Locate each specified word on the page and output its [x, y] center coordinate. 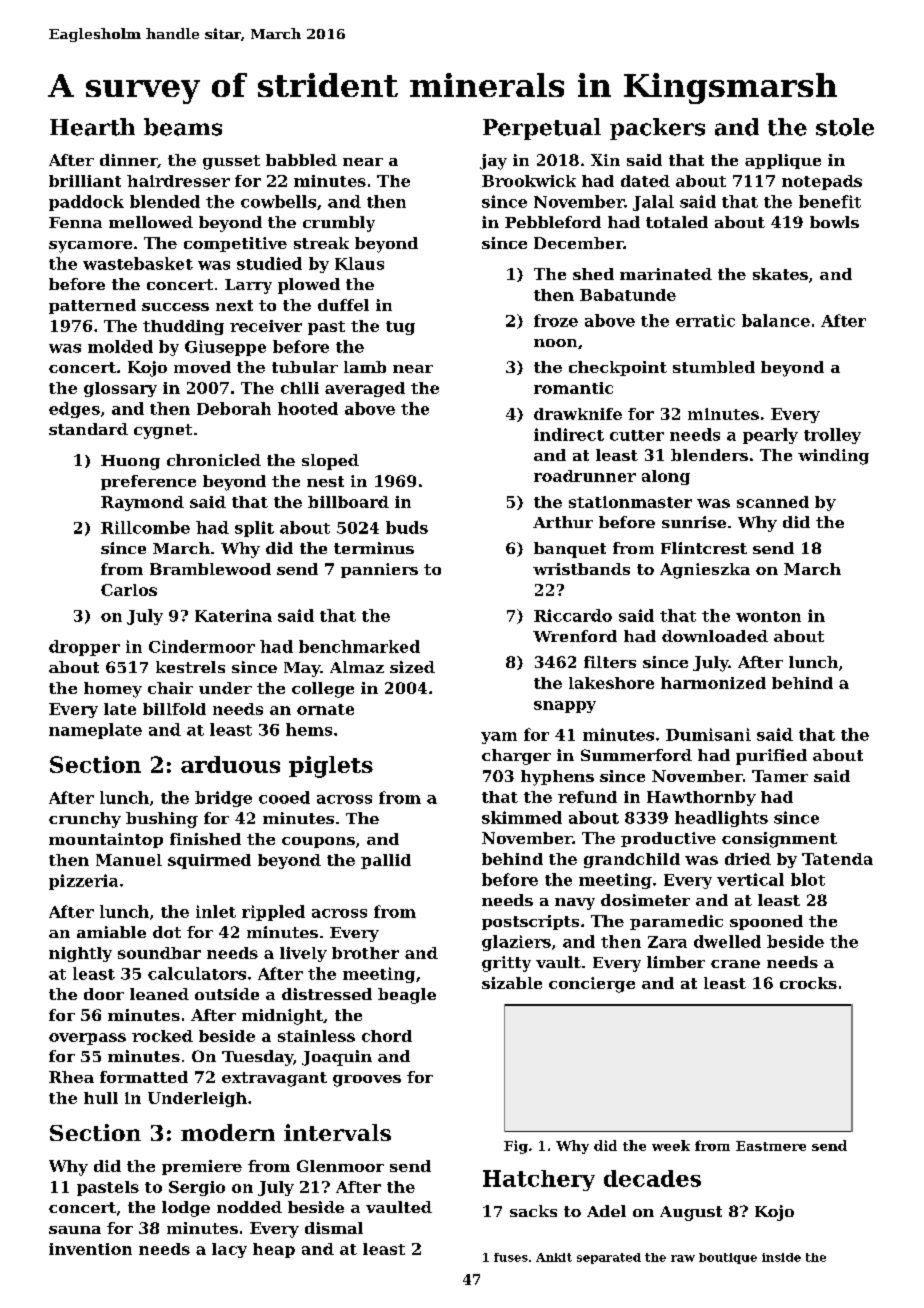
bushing [162, 820]
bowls [834, 222]
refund [587, 797]
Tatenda [837, 859]
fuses [511, 1257]
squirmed [209, 861]
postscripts [530, 922]
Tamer [780, 776]
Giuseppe [225, 348]
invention [90, 1249]
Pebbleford [553, 222]
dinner [128, 160]
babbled [301, 160]
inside [781, 1257]
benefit [830, 201]
